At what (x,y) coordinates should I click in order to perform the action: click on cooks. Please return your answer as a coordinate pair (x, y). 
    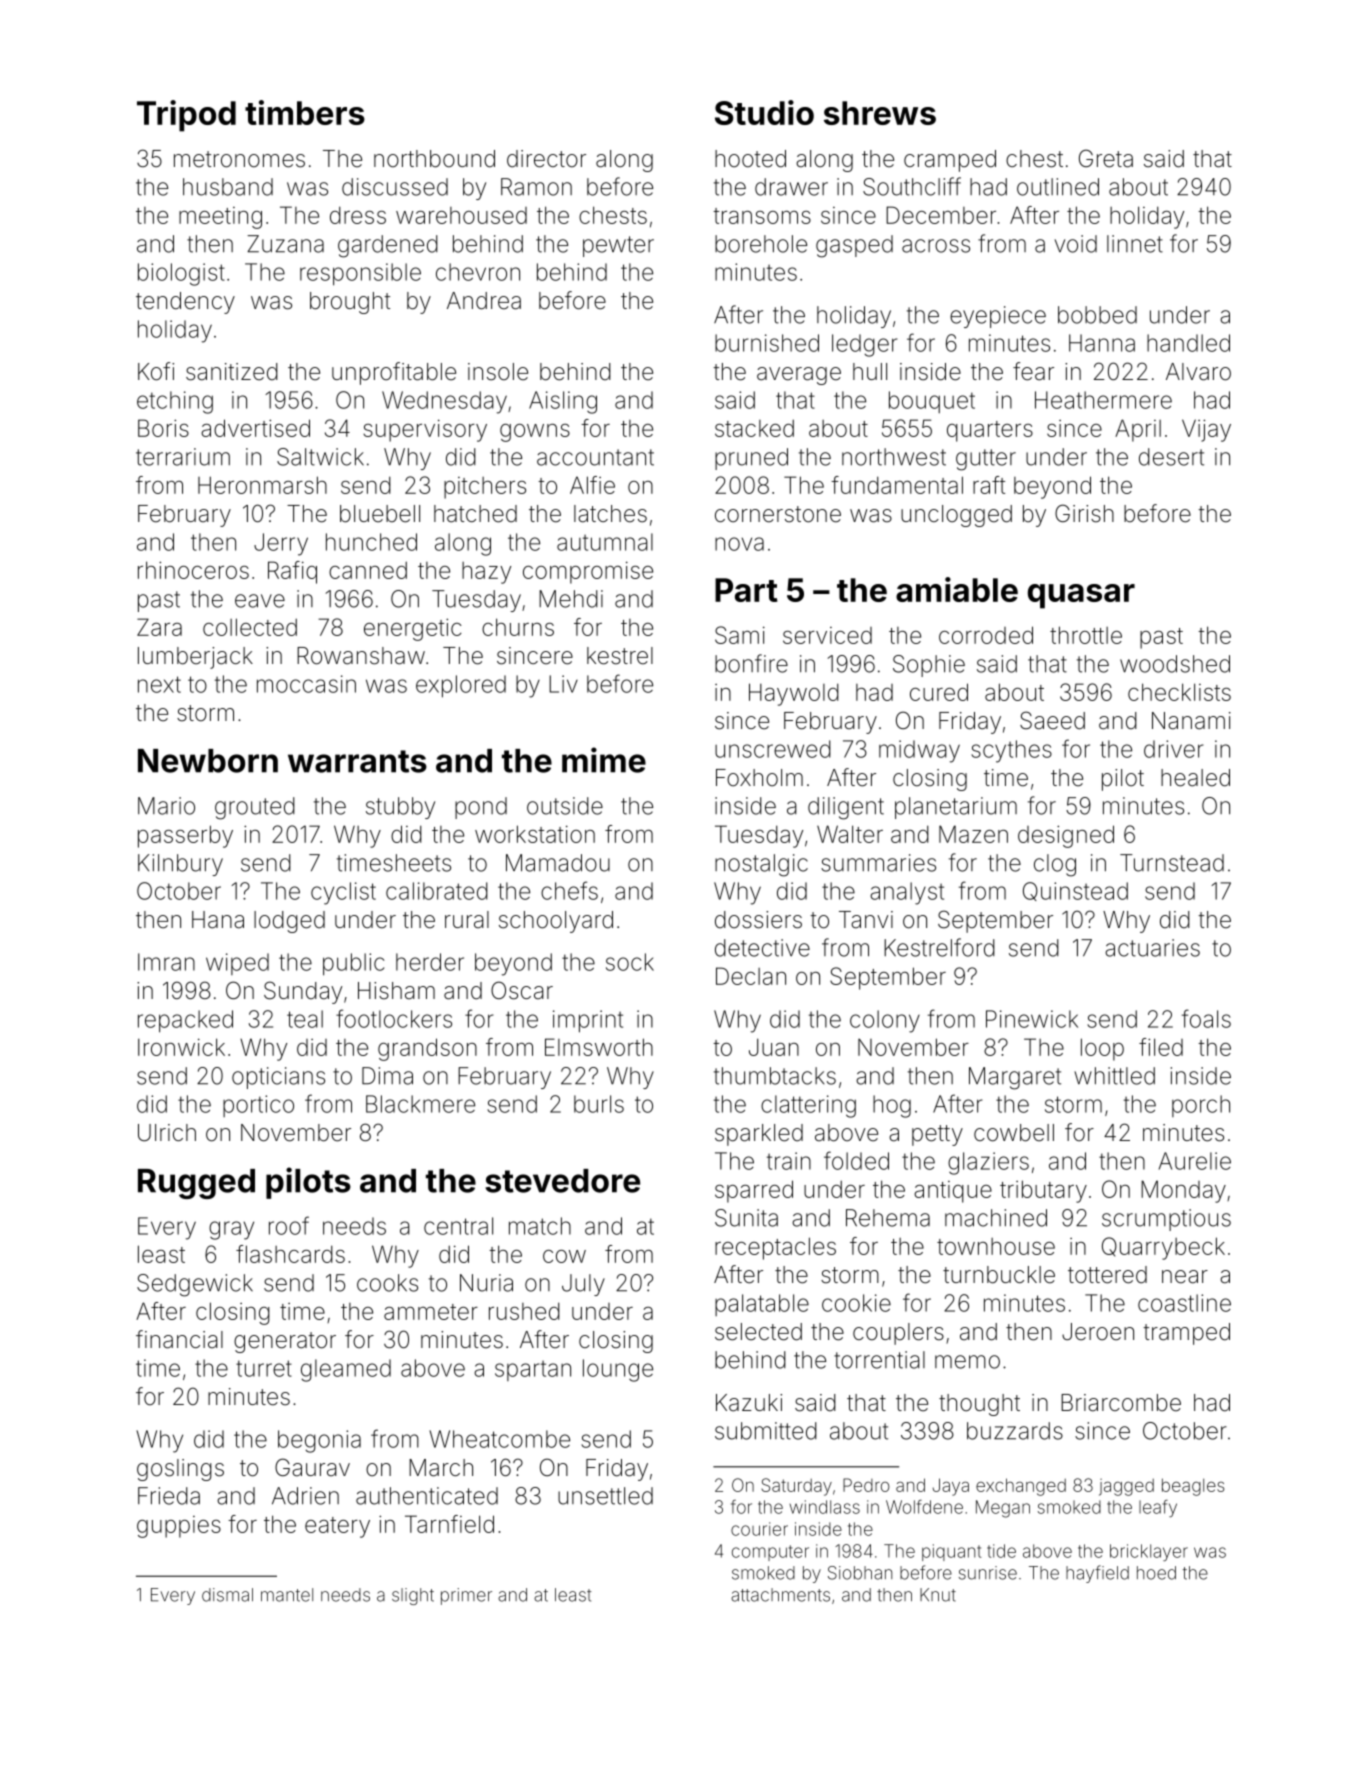
    Looking at the image, I should click on (387, 1283).
